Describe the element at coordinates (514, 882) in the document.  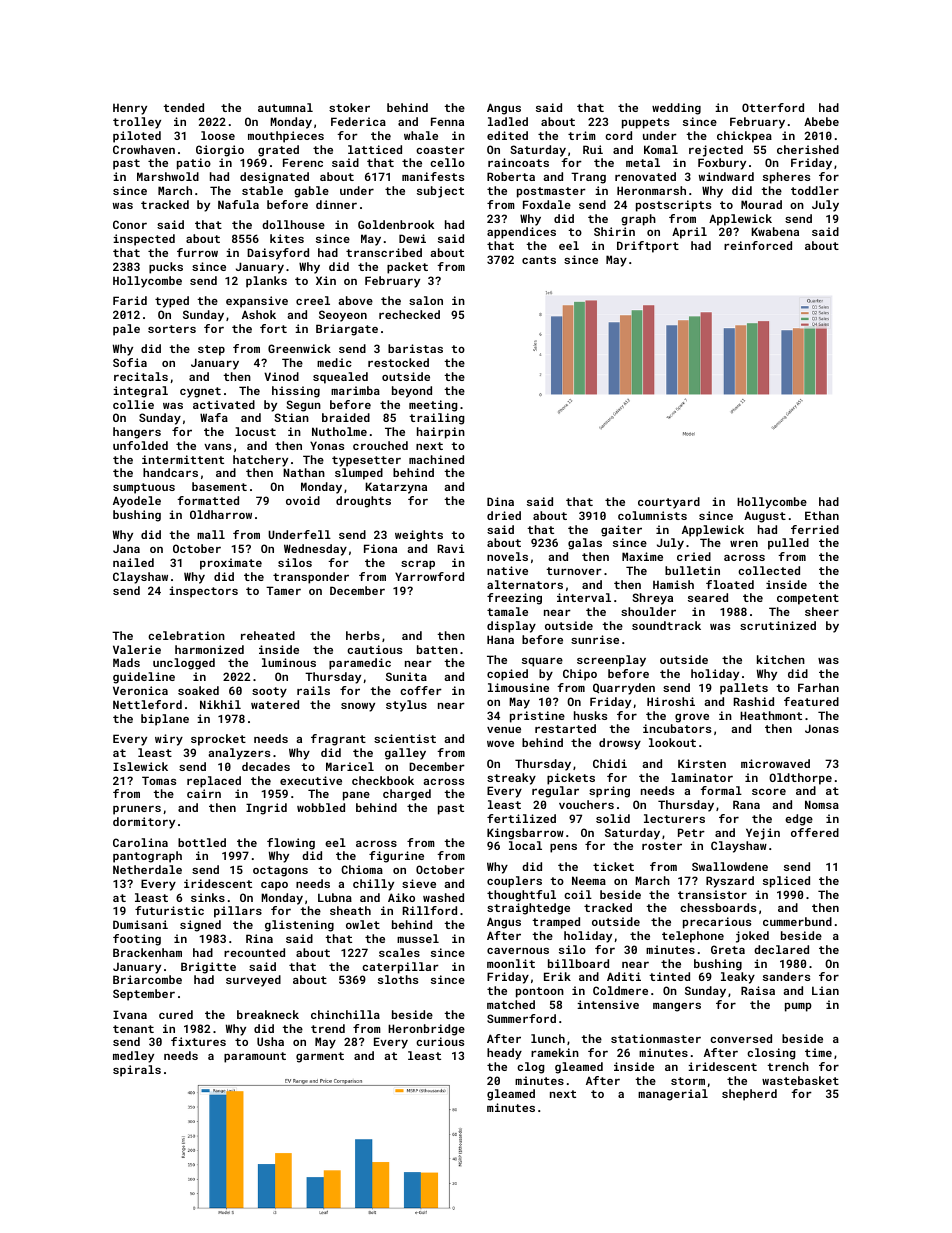
I see `couplers` at that location.
